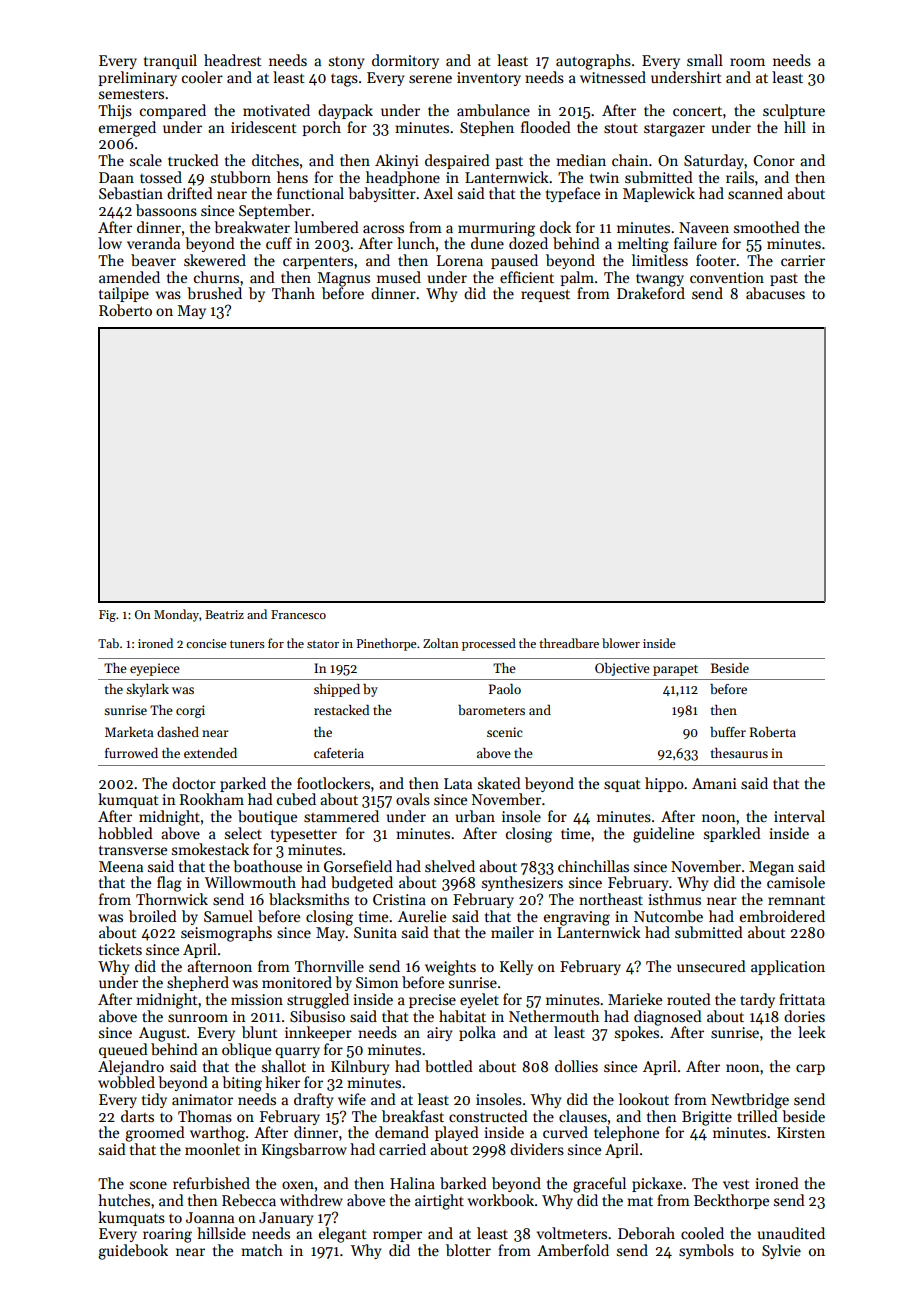  What do you see at coordinates (131, 193) in the screenshot?
I see `Sebastian` at bounding box center [131, 193].
